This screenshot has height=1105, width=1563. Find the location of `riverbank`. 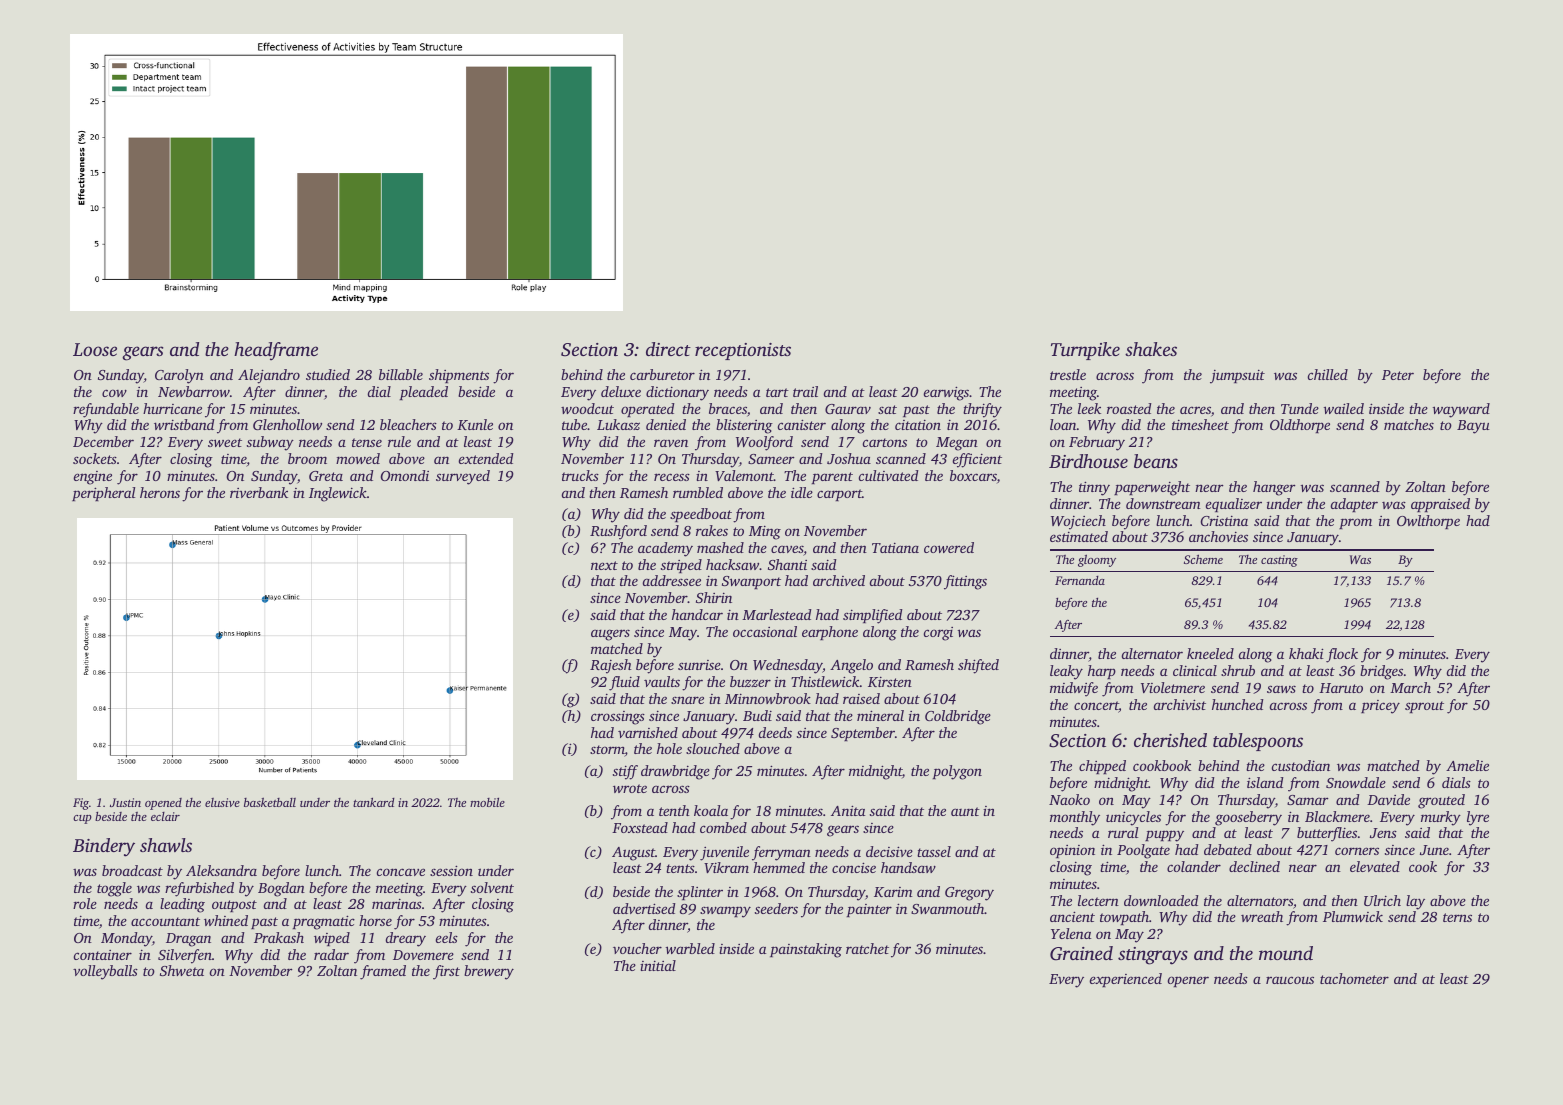

riverbank is located at coordinates (259, 492).
